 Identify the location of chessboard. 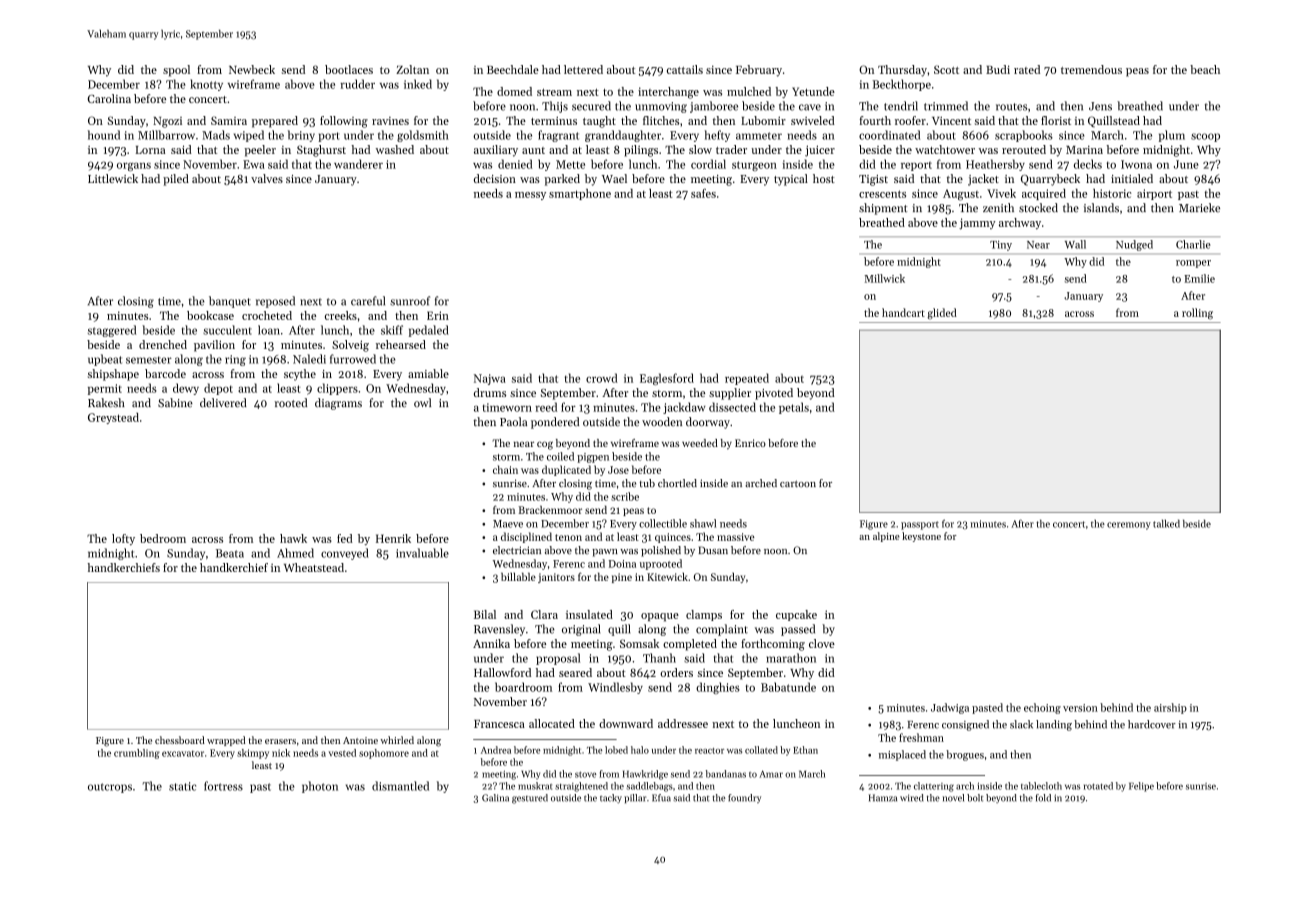
(180, 740).
